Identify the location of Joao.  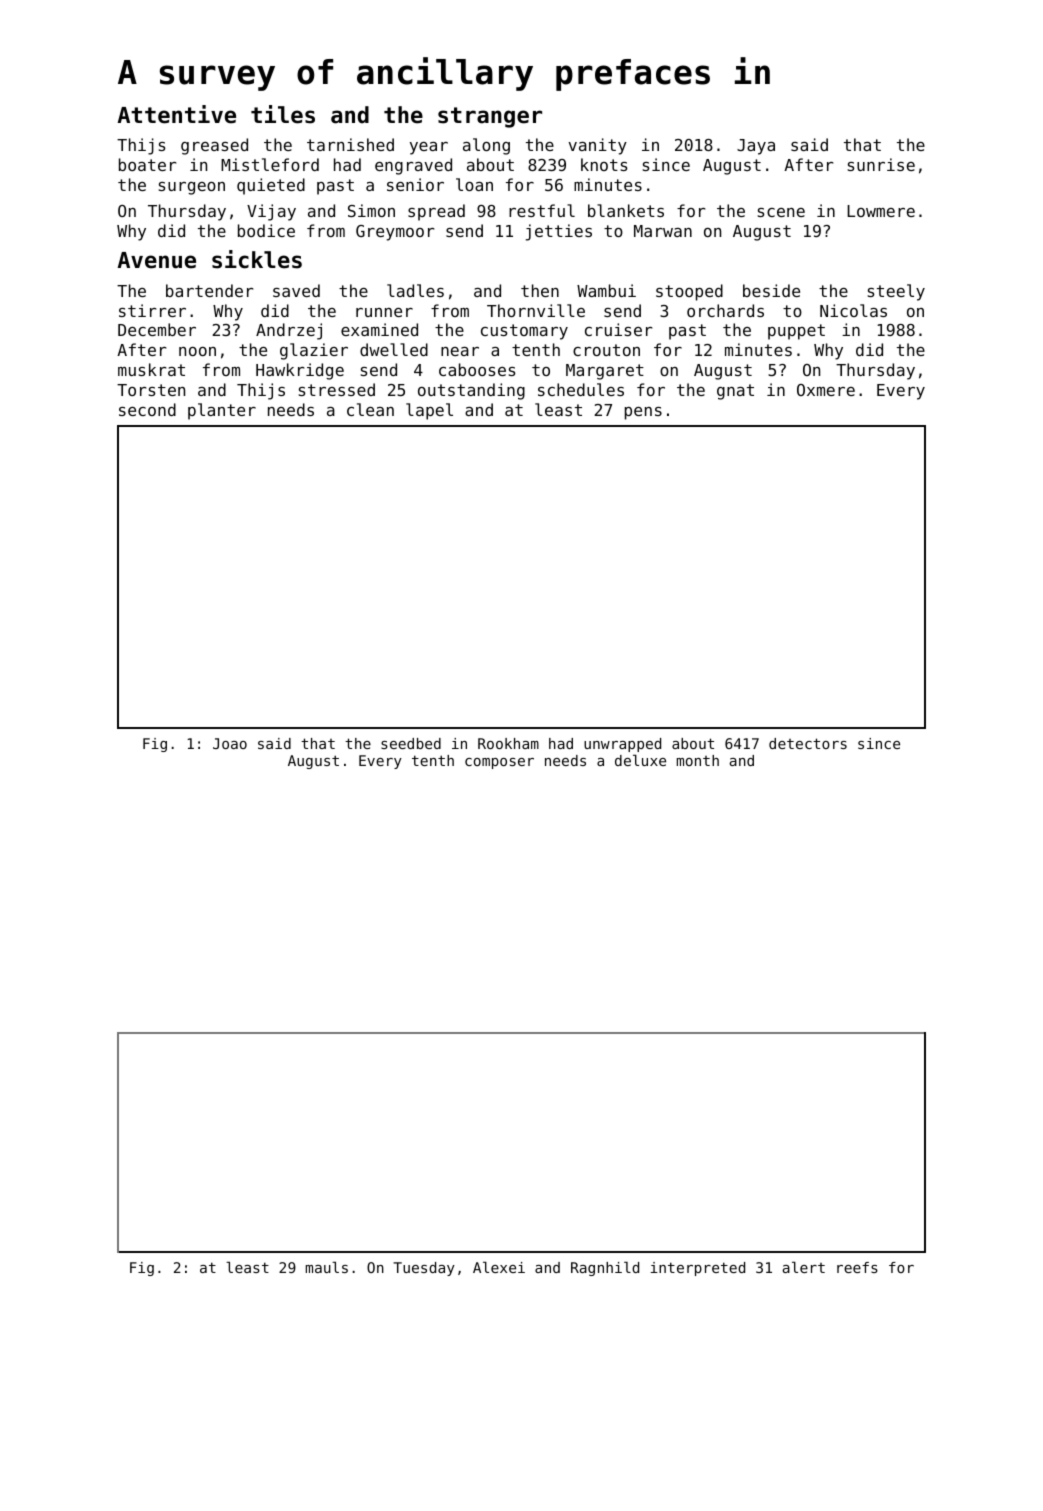
(230, 743).
